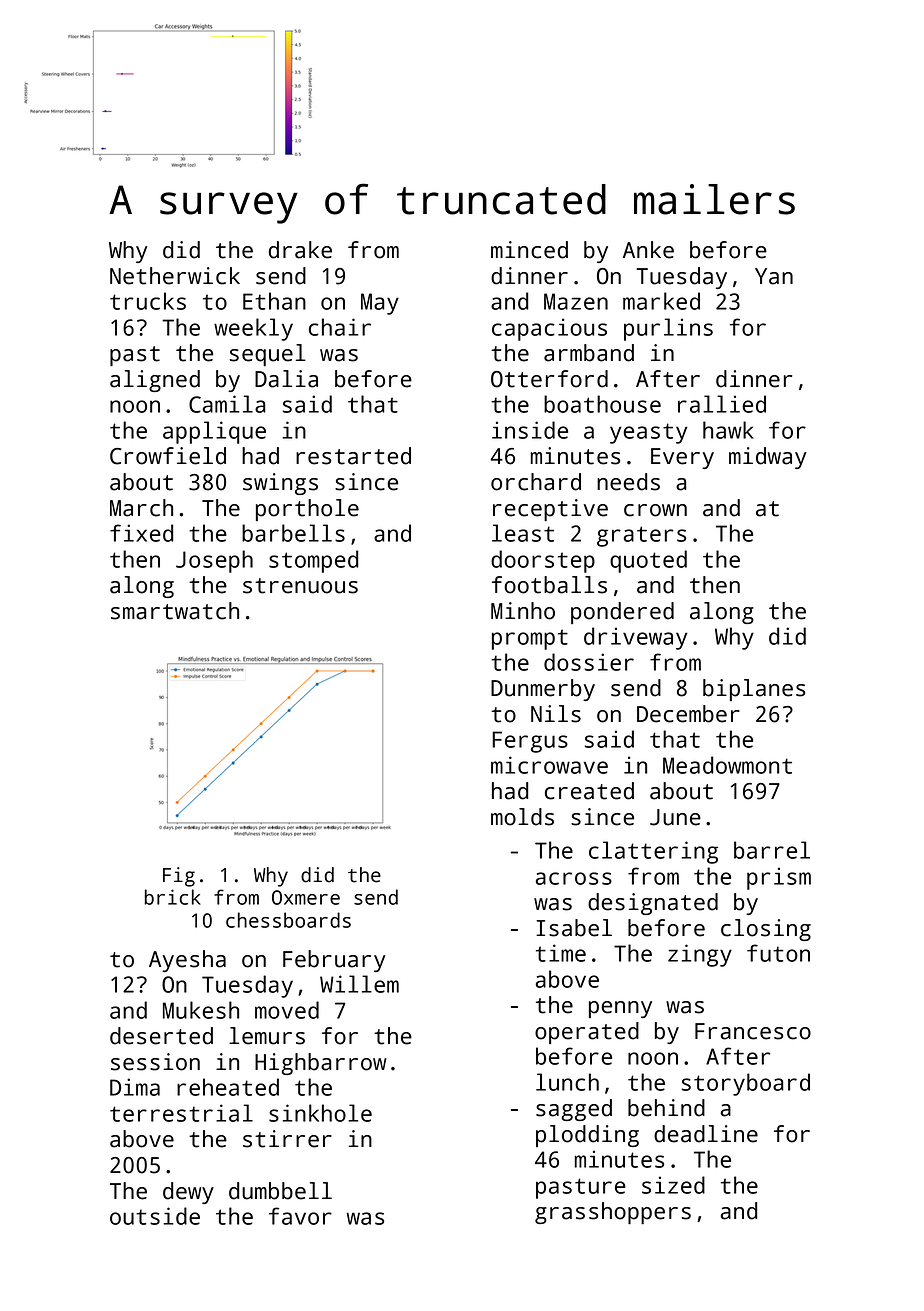 Image resolution: width=924 pixels, height=1311 pixels. Describe the element at coordinates (155, 1216) in the page. I see `outside` at that location.
